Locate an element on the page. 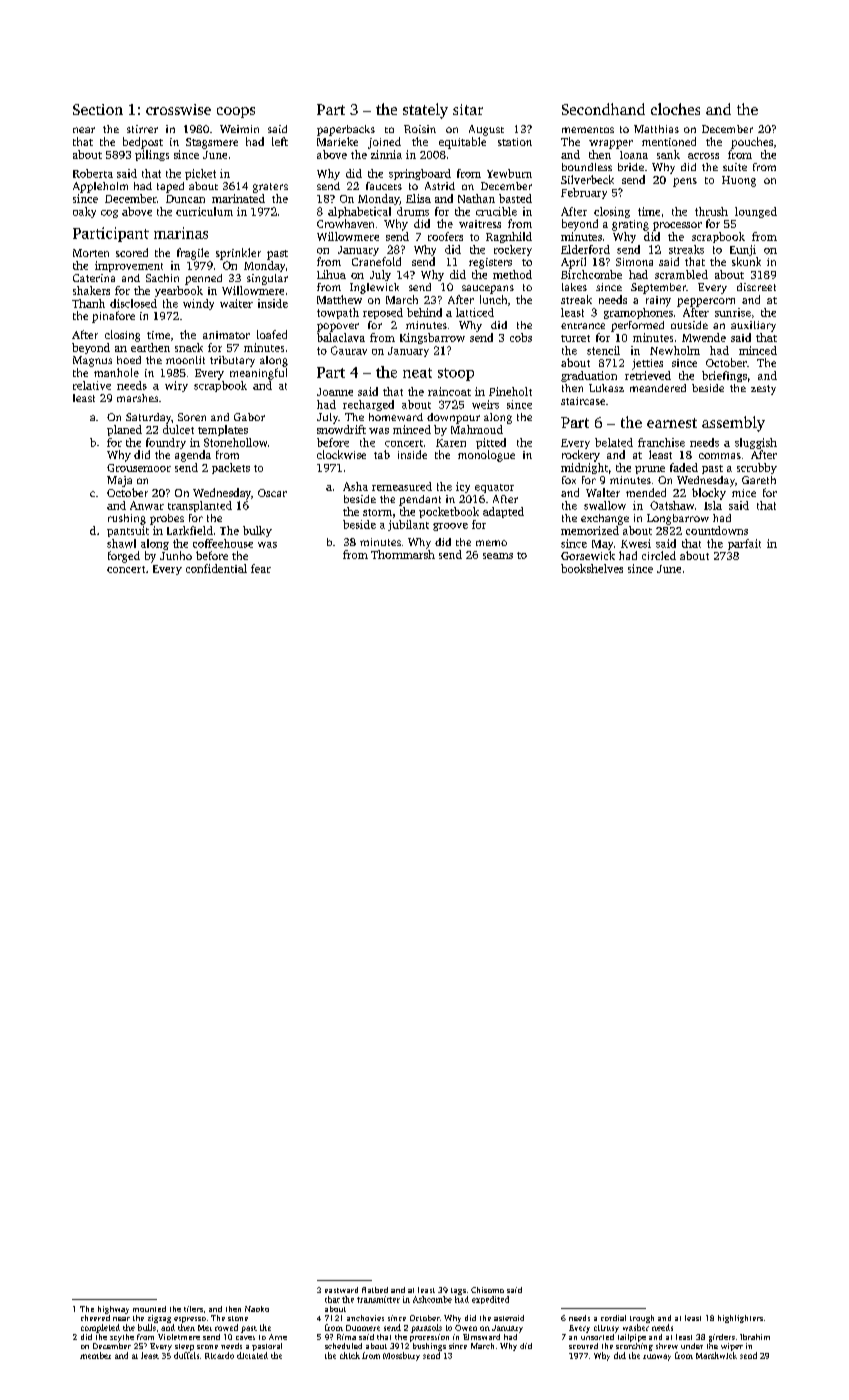  Lihua is located at coordinates (331, 274).
